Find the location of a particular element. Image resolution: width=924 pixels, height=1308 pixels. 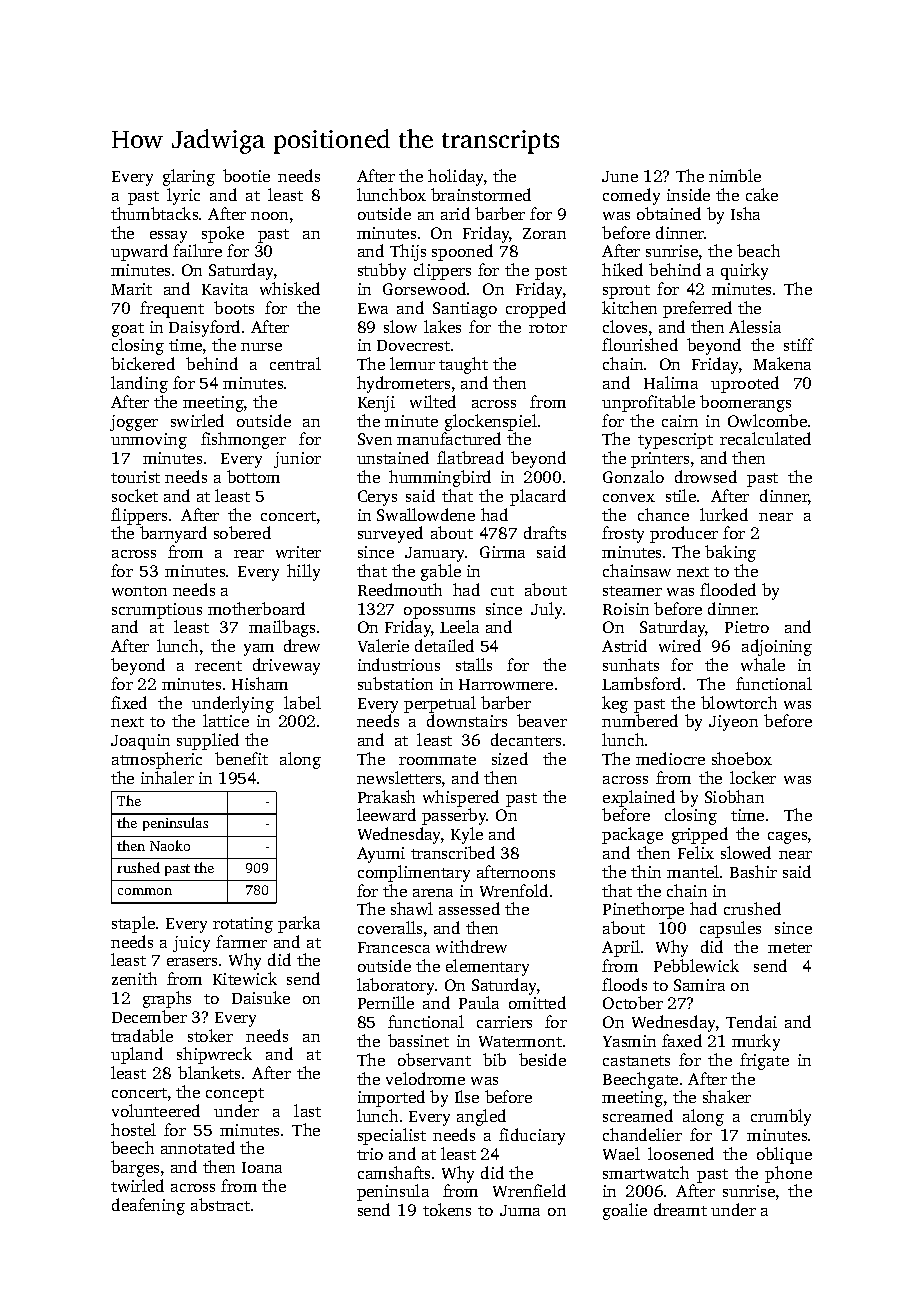

Kavita is located at coordinates (225, 289).
